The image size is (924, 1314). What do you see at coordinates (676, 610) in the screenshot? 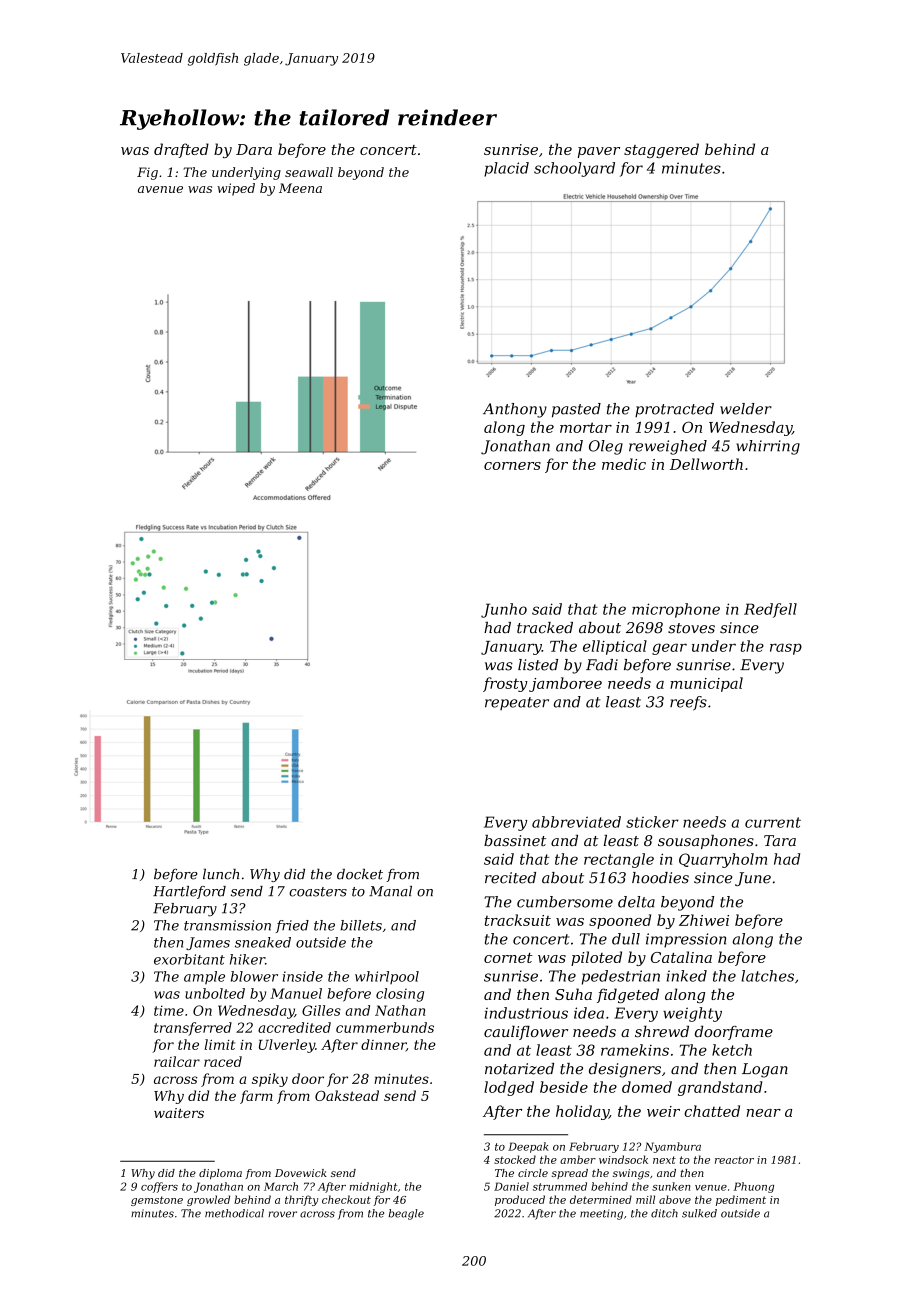
I see `microphone` at bounding box center [676, 610].
